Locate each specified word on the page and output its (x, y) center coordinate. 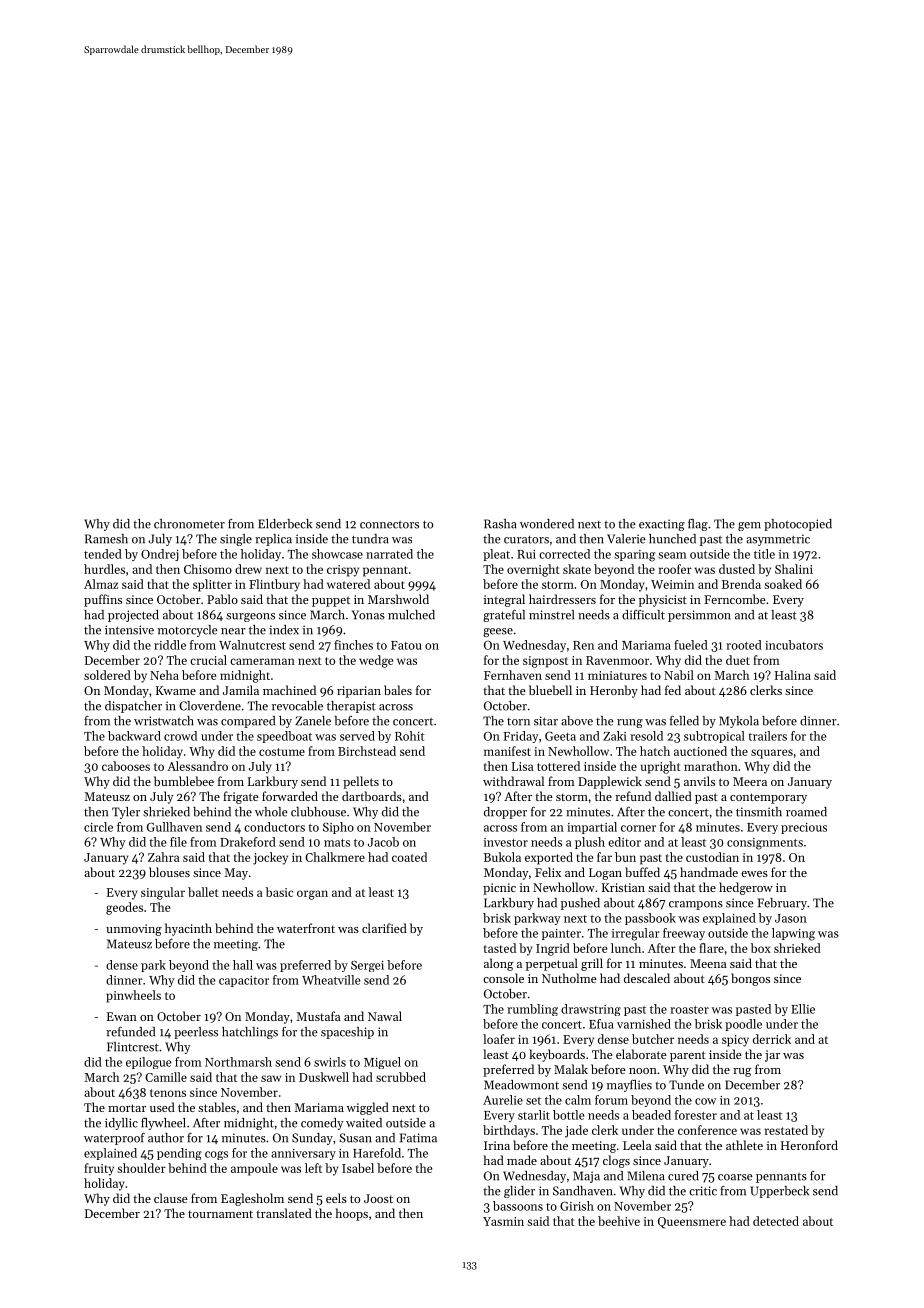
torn (518, 722)
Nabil (679, 675)
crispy (343, 571)
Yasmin (503, 1221)
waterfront (306, 928)
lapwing (793, 934)
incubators (794, 645)
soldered (107, 675)
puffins (103, 600)
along (499, 964)
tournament (220, 1214)
